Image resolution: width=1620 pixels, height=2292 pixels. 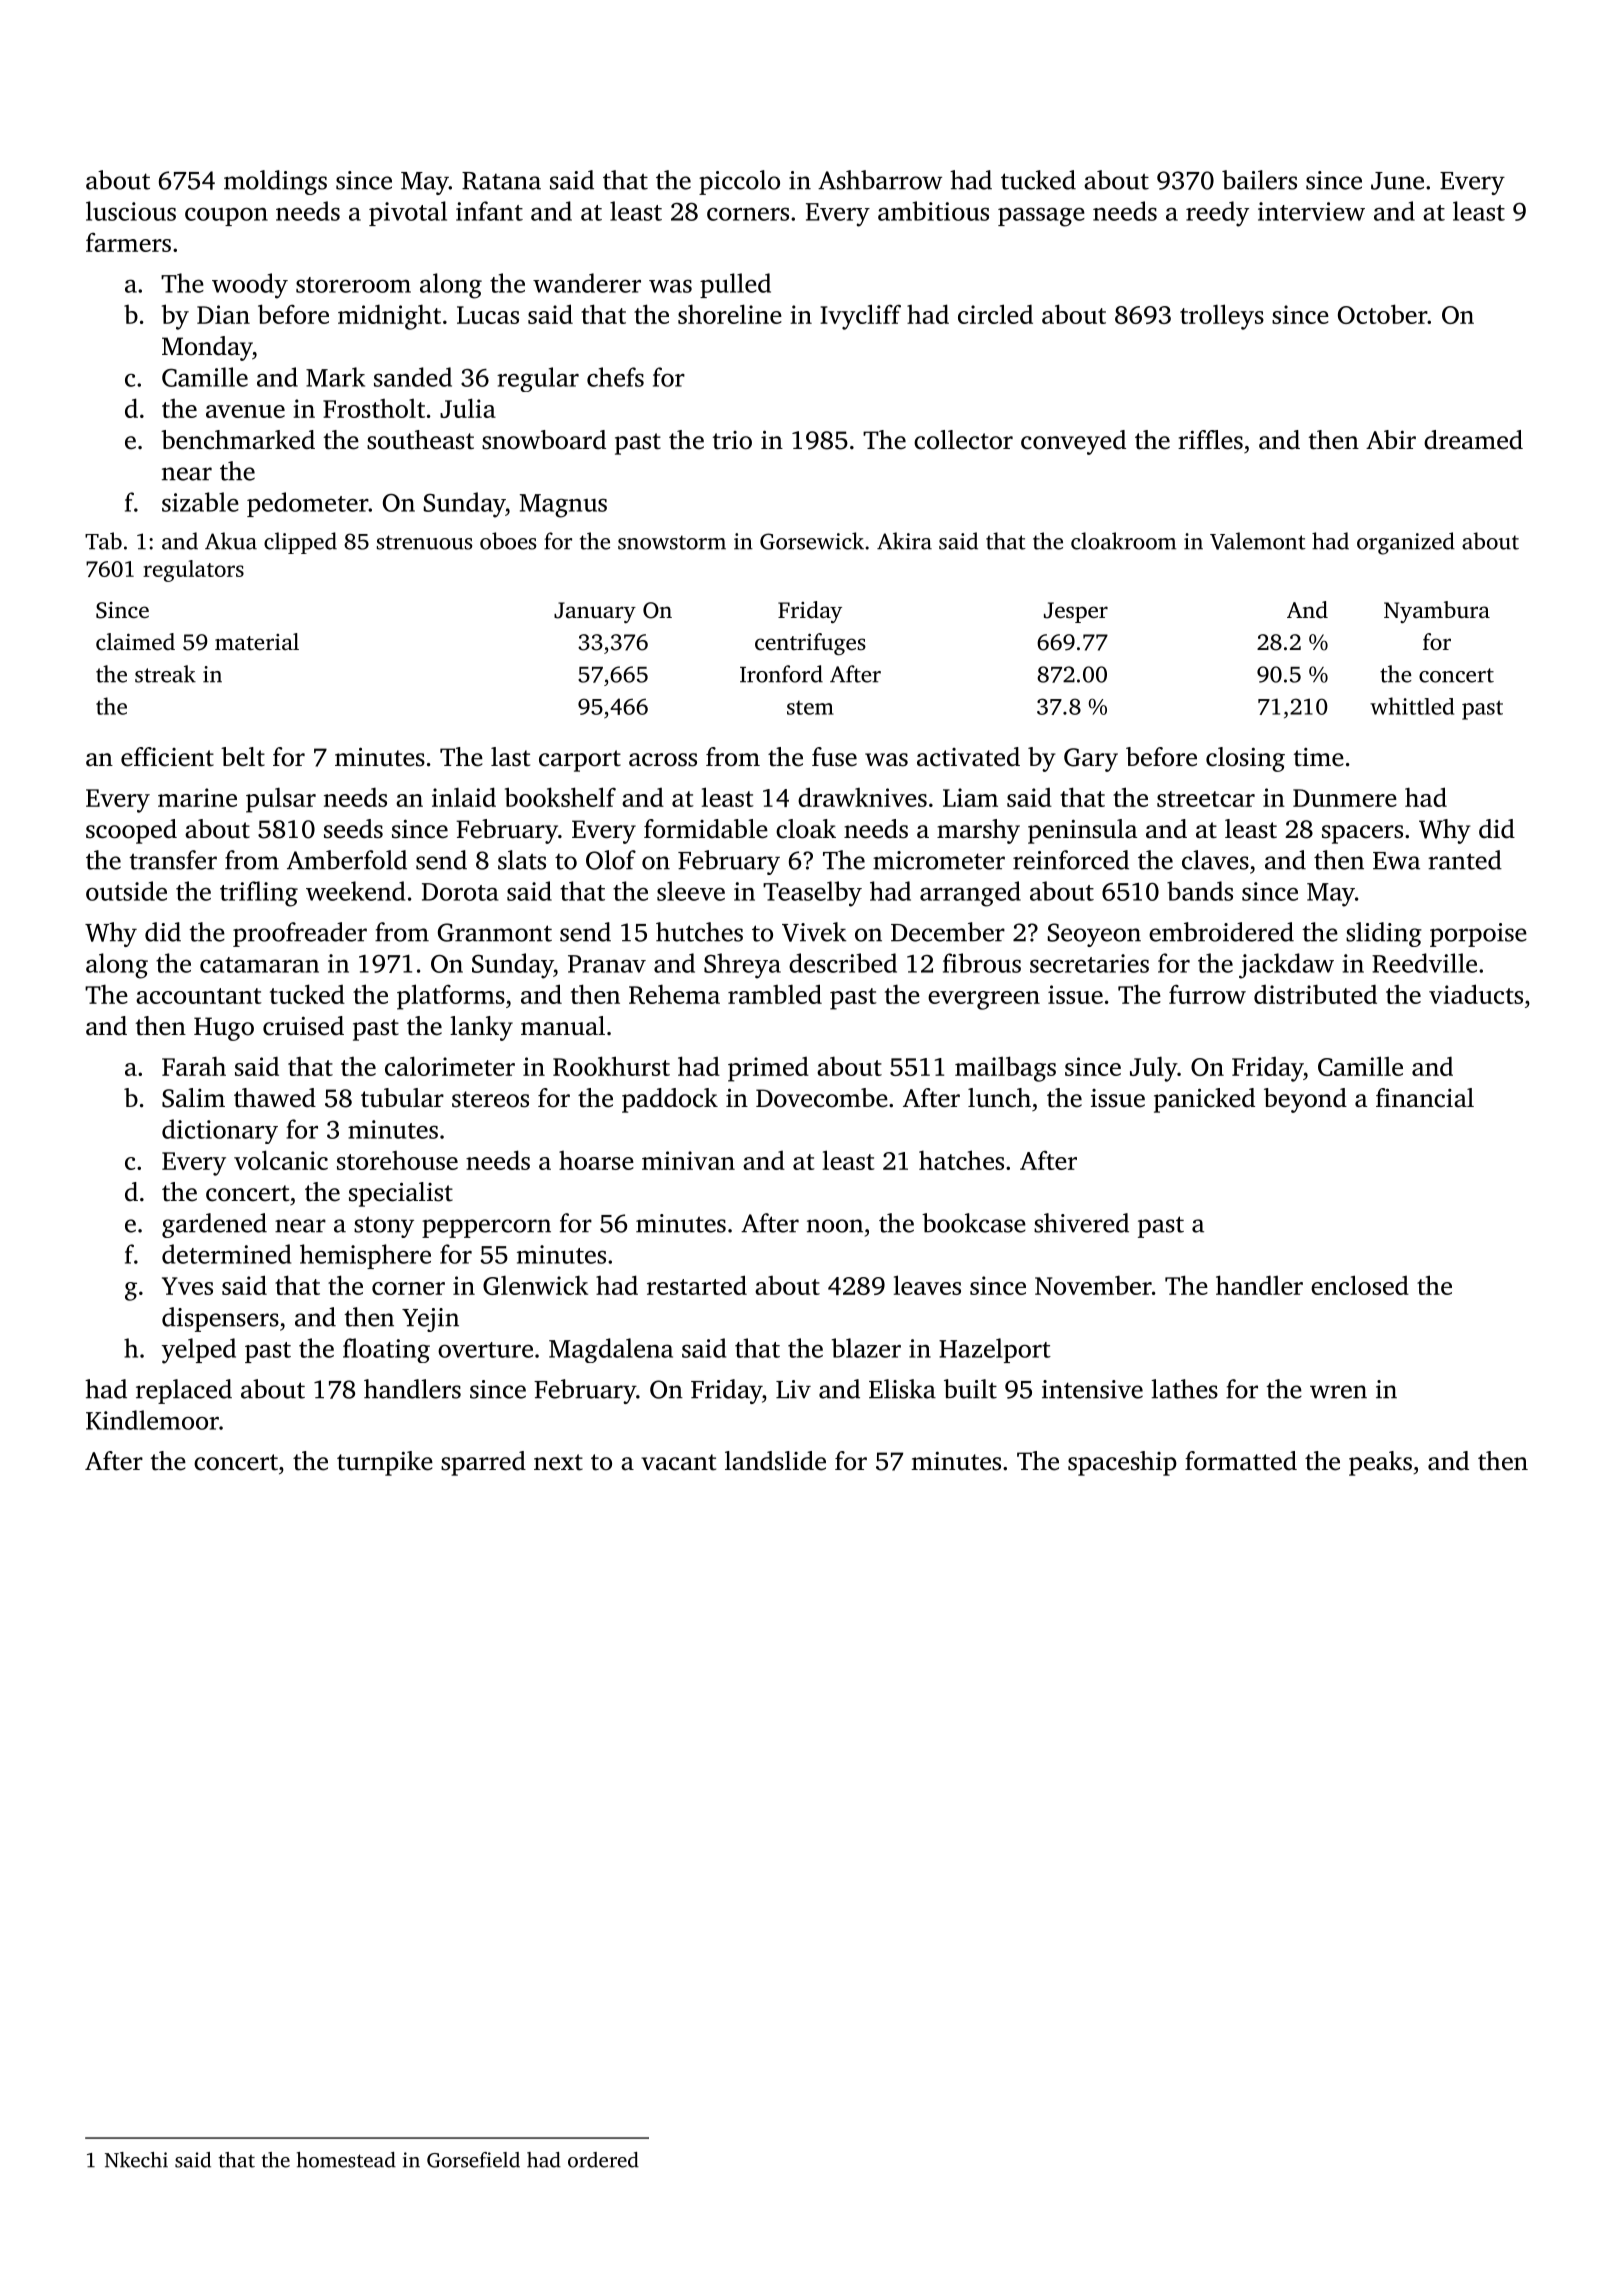 What do you see at coordinates (275, 182) in the screenshot?
I see `moldings` at bounding box center [275, 182].
